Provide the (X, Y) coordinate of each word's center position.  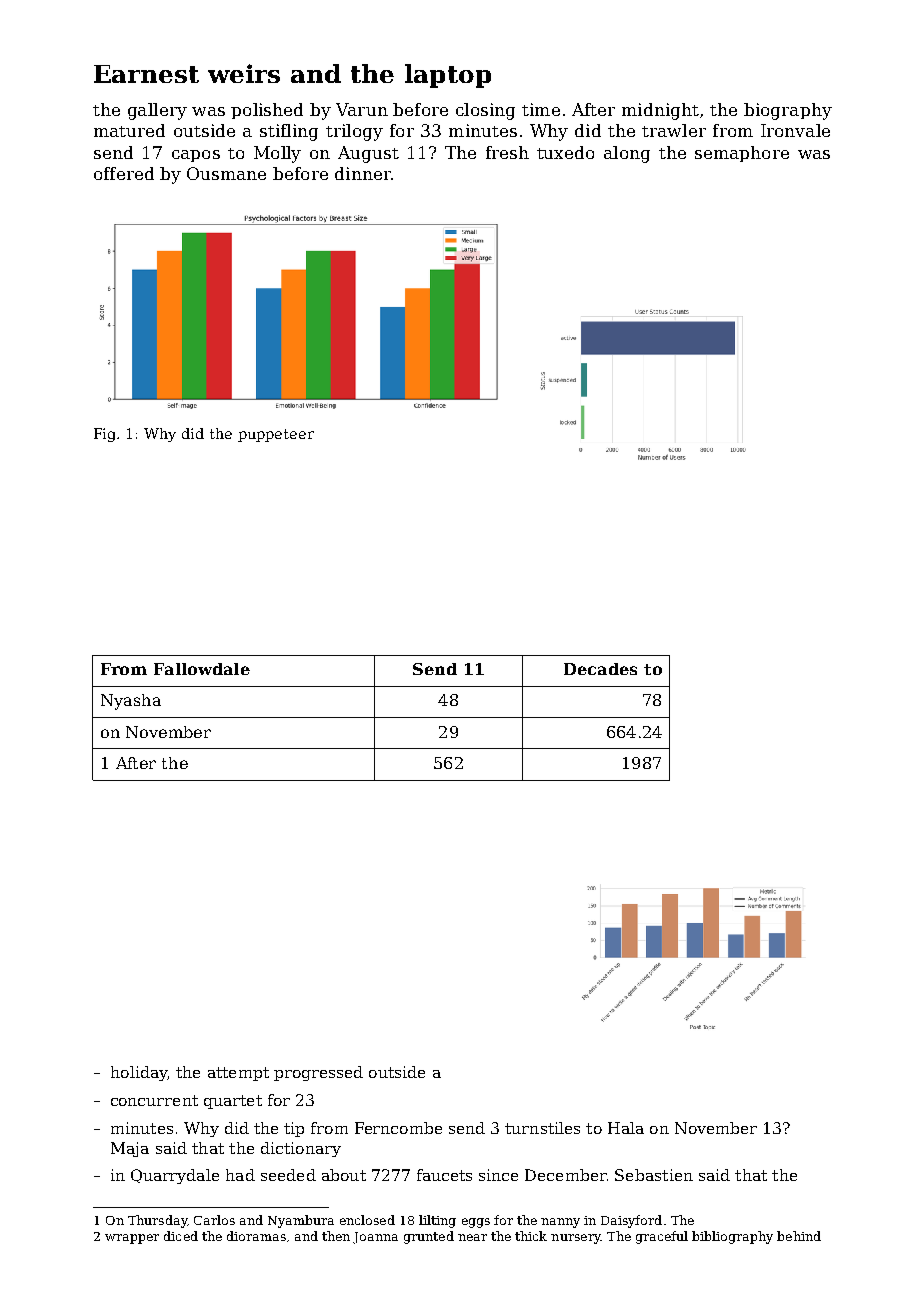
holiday (139, 1073)
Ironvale (795, 130)
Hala (626, 1128)
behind (799, 1236)
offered (124, 173)
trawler (674, 130)
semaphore (742, 154)
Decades (600, 669)
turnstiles (542, 1128)
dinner (363, 173)
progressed (318, 1073)
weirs (244, 73)
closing (485, 111)
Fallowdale (202, 669)
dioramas (256, 1236)
